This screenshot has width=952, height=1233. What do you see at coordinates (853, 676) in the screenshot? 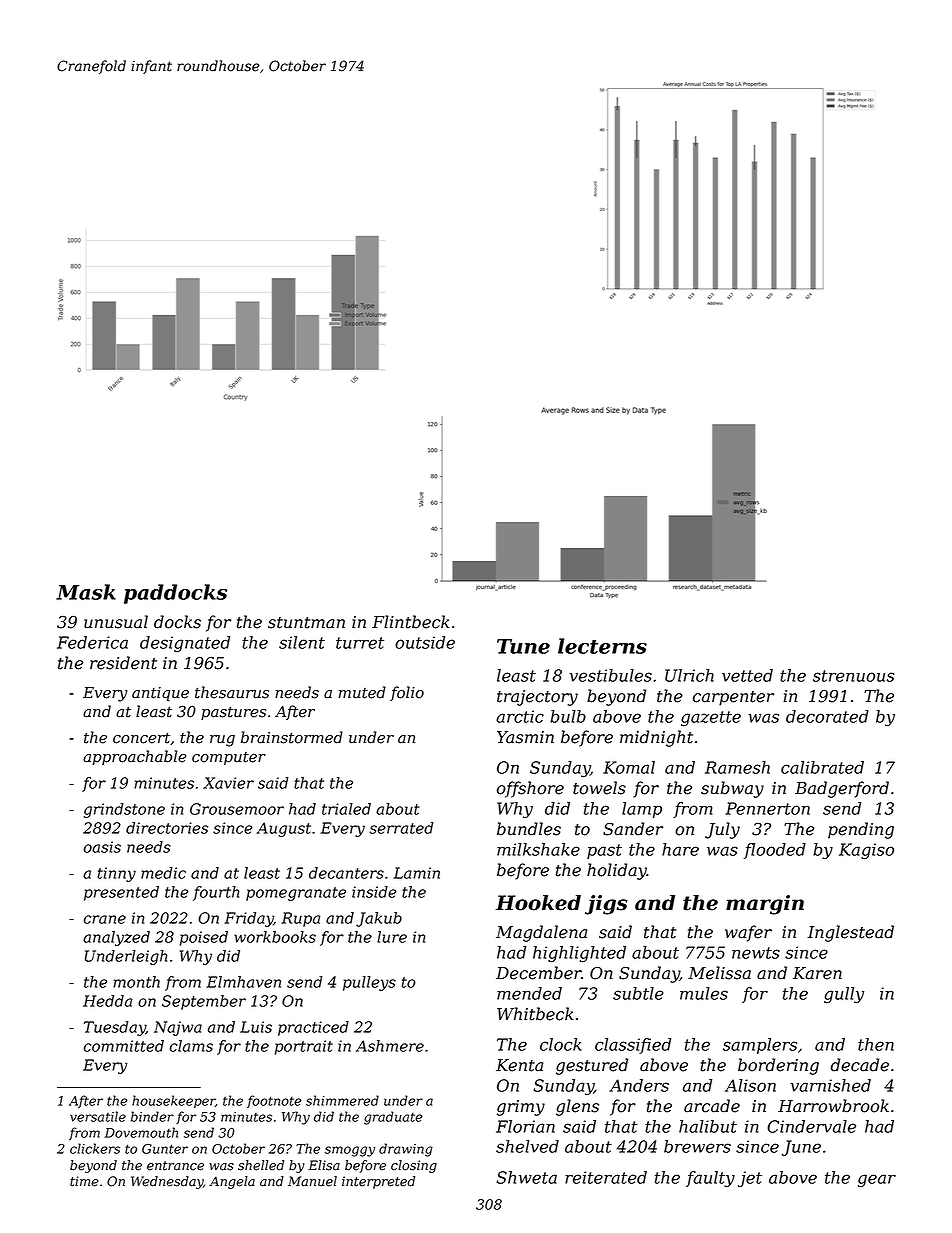
I see `strenuous` at bounding box center [853, 676].
